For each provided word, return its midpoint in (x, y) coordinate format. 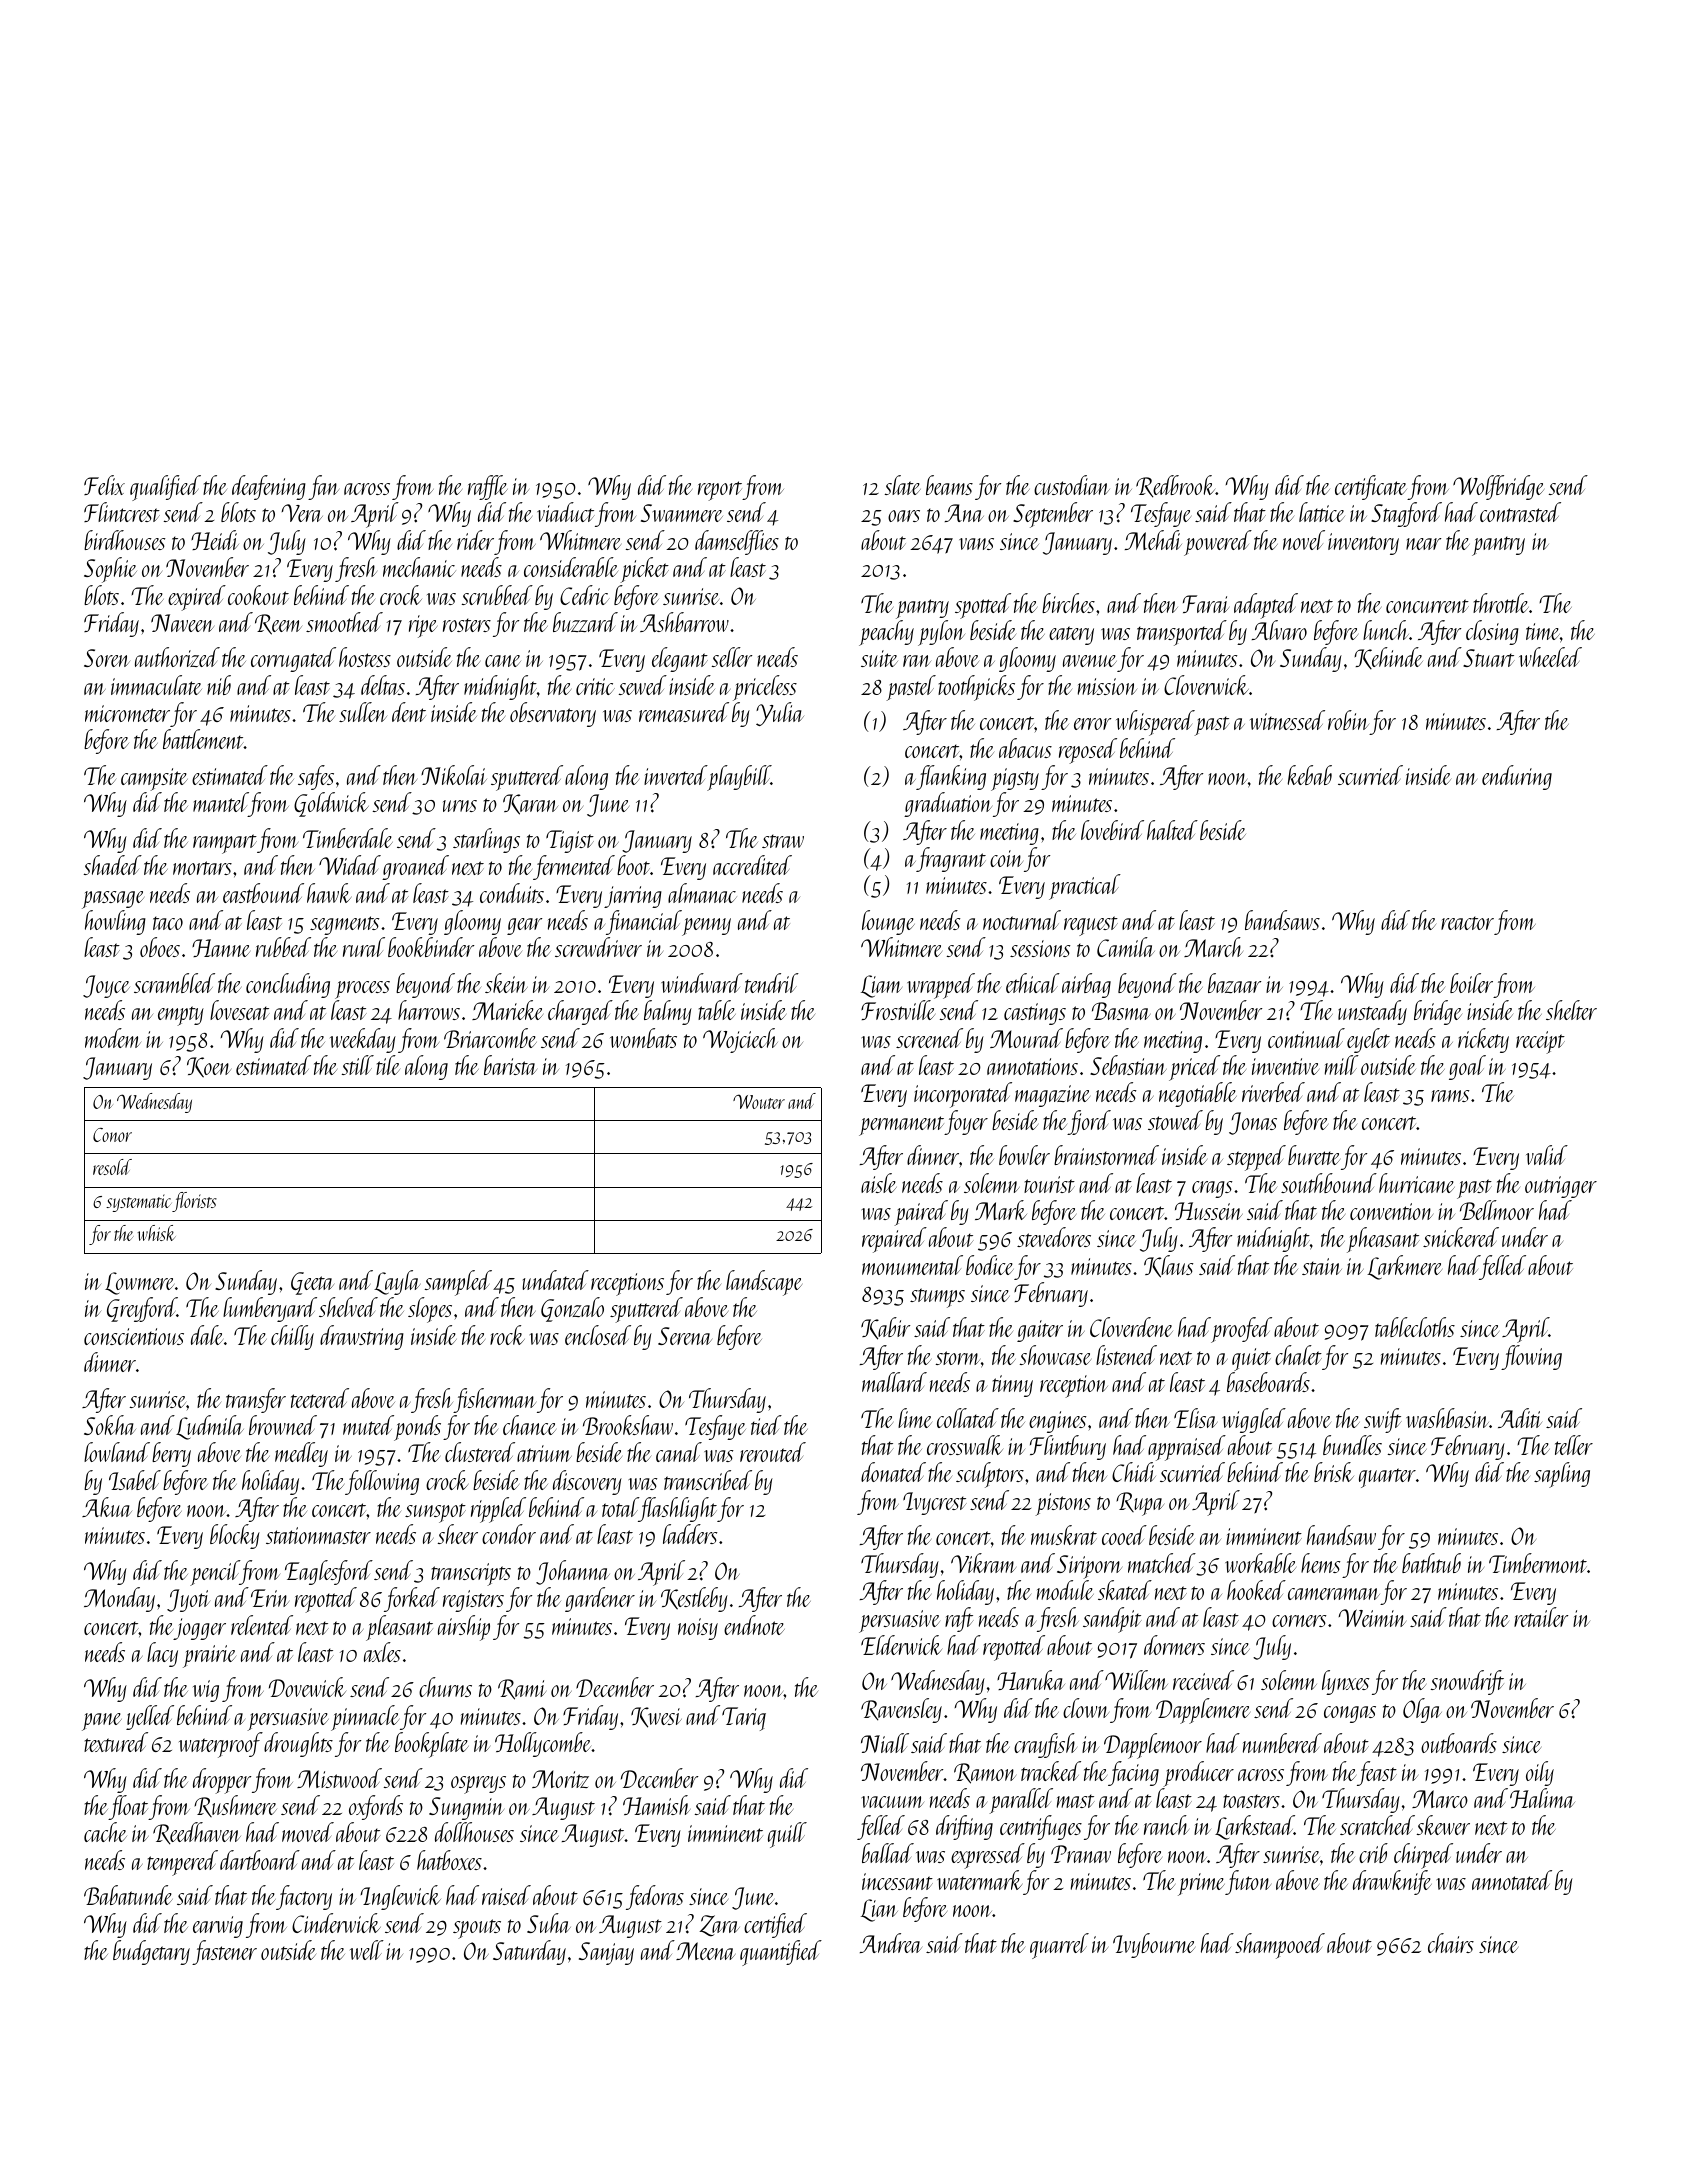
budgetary (151, 1952)
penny (706, 927)
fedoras (655, 1897)
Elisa (1195, 1418)
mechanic (419, 567)
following (382, 1482)
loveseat (240, 1010)
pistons (1063, 1504)
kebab (1309, 775)
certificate (1371, 487)
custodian (1072, 485)
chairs (1451, 1943)
